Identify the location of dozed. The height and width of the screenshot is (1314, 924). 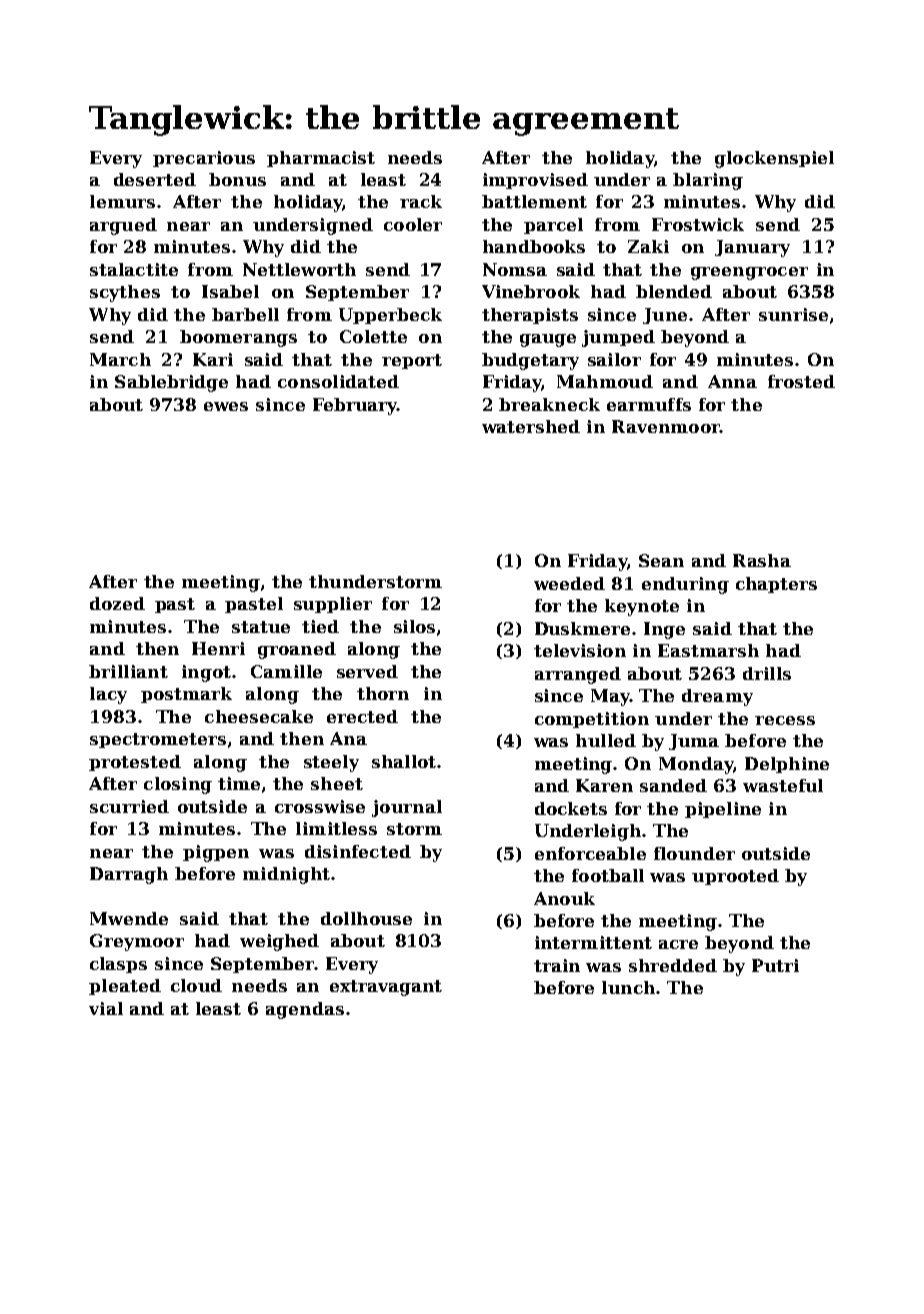
(117, 603).
